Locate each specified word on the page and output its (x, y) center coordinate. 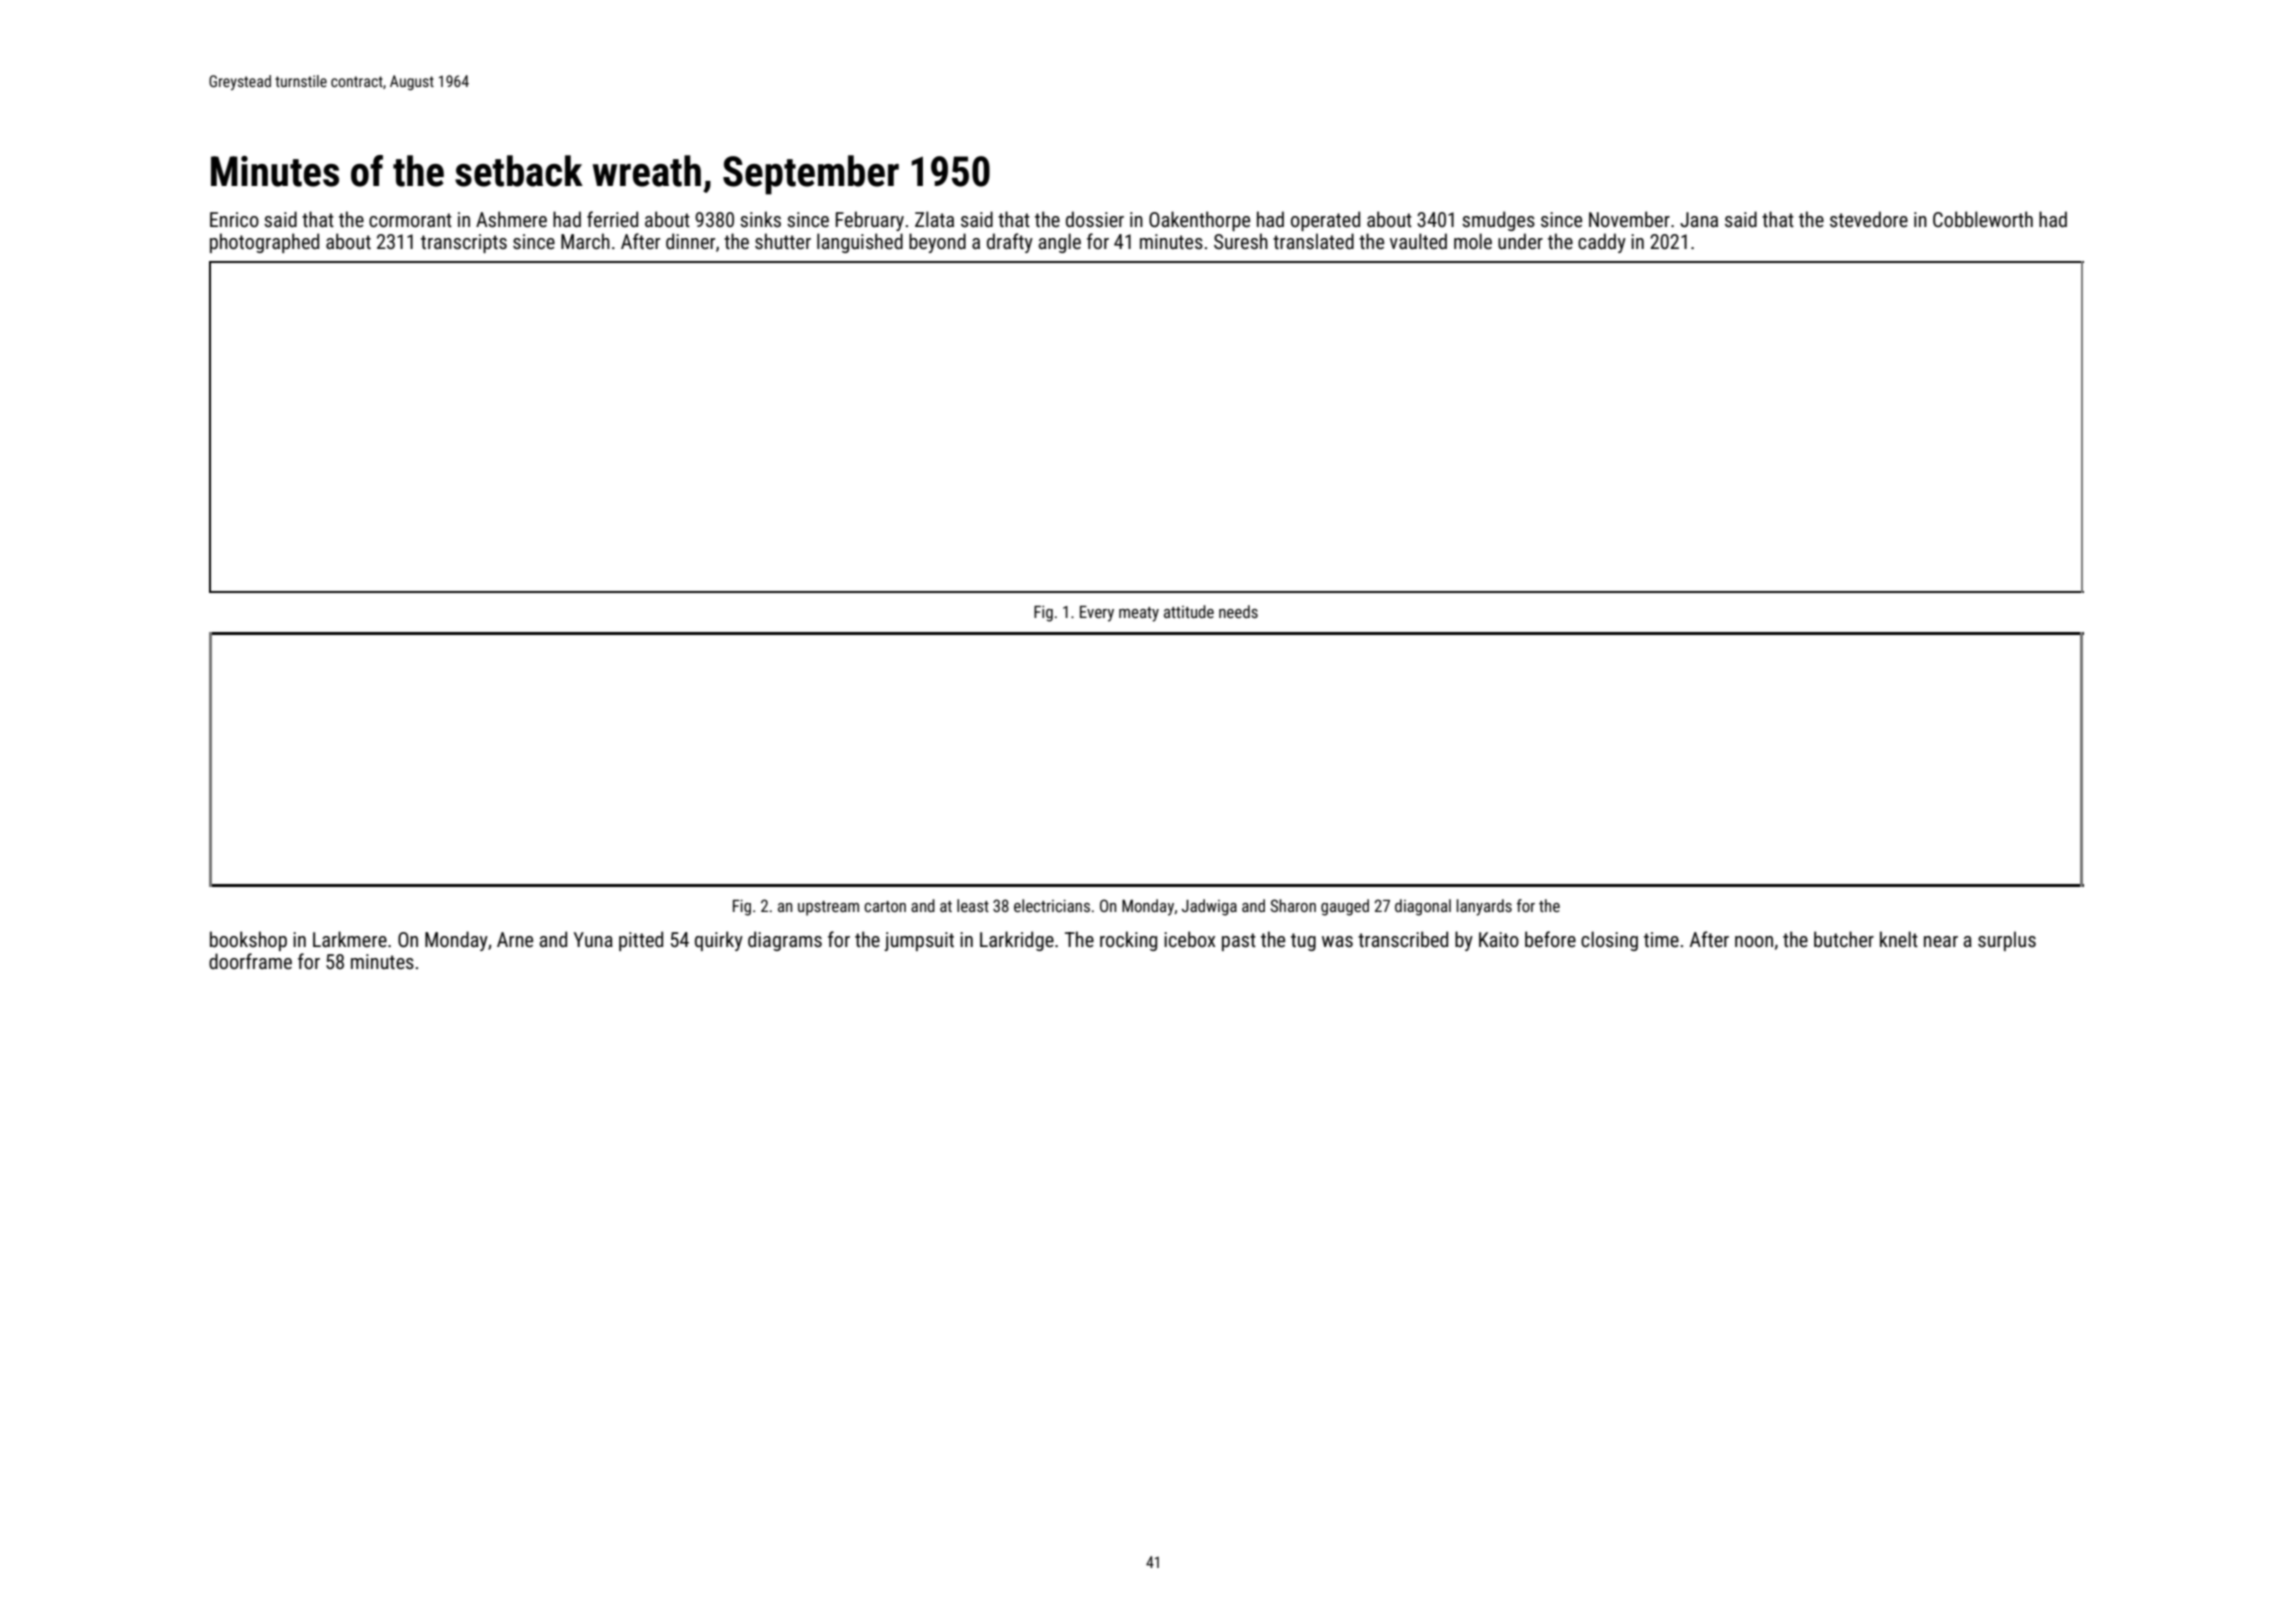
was (1337, 941)
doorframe (250, 961)
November (1629, 219)
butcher (1844, 939)
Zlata (934, 219)
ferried (612, 219)
